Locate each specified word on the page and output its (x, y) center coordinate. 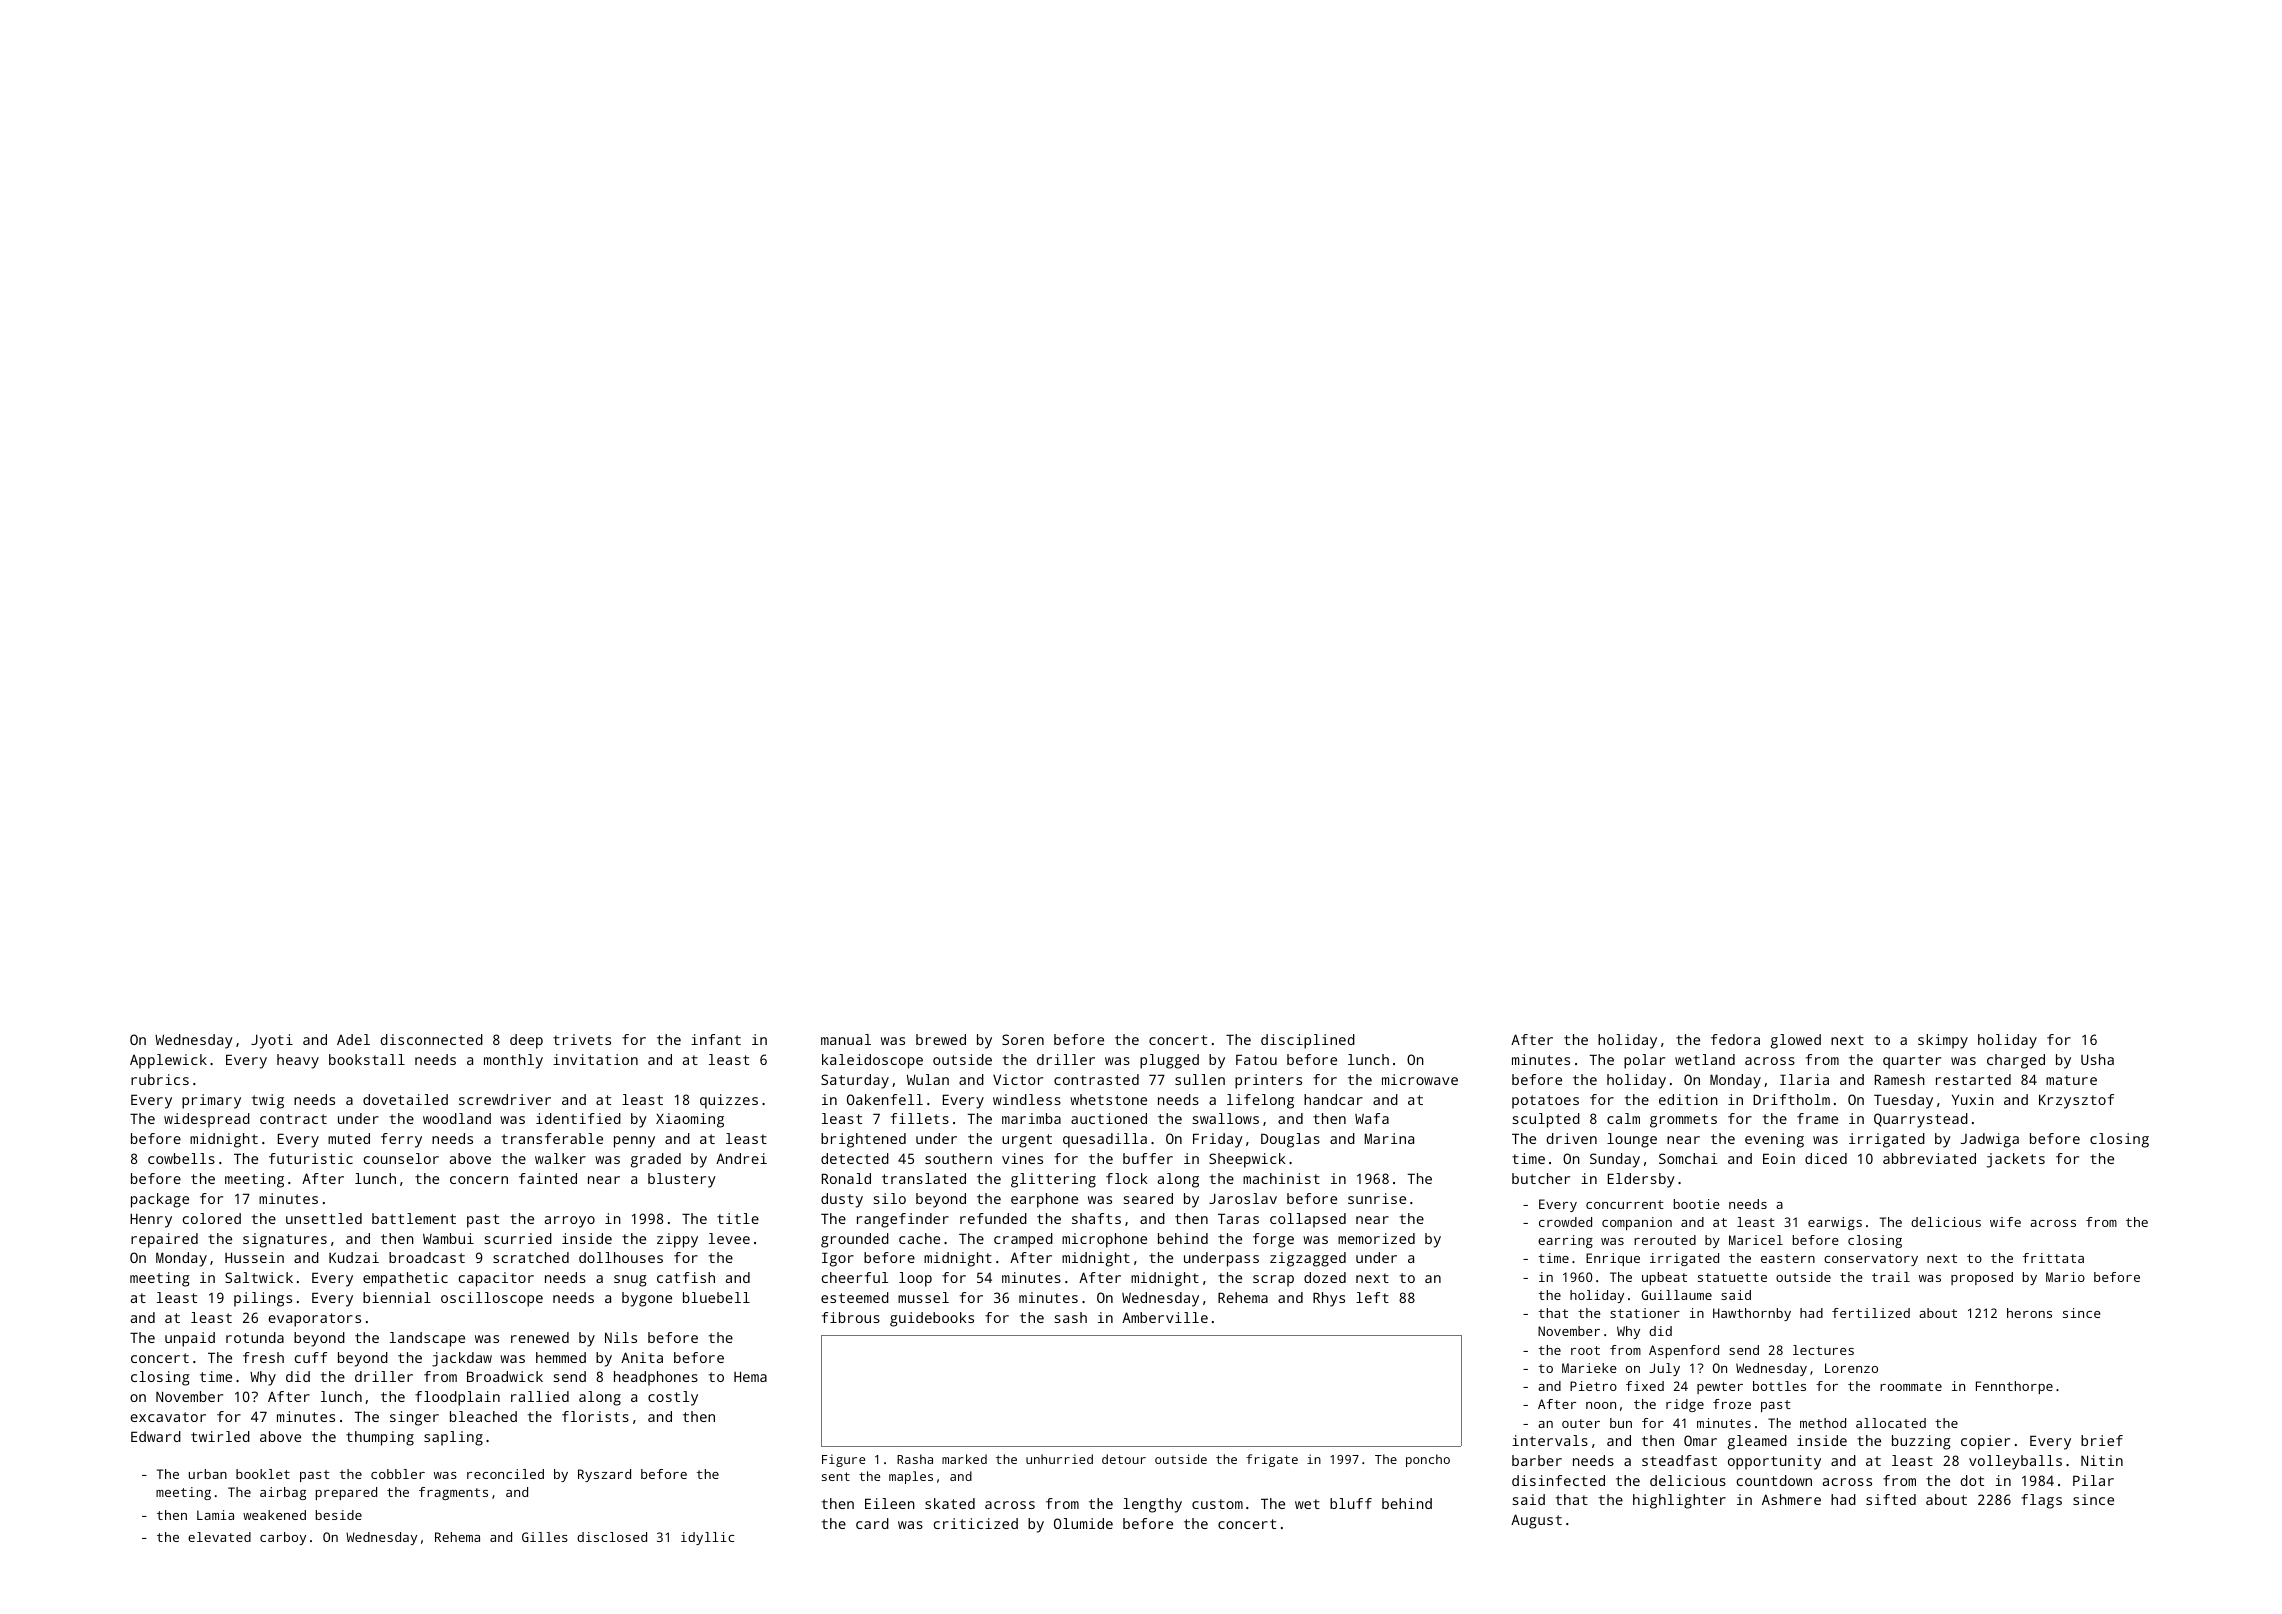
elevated (219, 1537)
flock (1127, 1178)
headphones (656, 1378)
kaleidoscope (872, 1061)
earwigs (1835, 1223)
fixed (1645, 1386)
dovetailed (405, 1099)
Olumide (1083, 1523)
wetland (1705, 1059)
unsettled (324, 1218)
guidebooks (932, 1319)
